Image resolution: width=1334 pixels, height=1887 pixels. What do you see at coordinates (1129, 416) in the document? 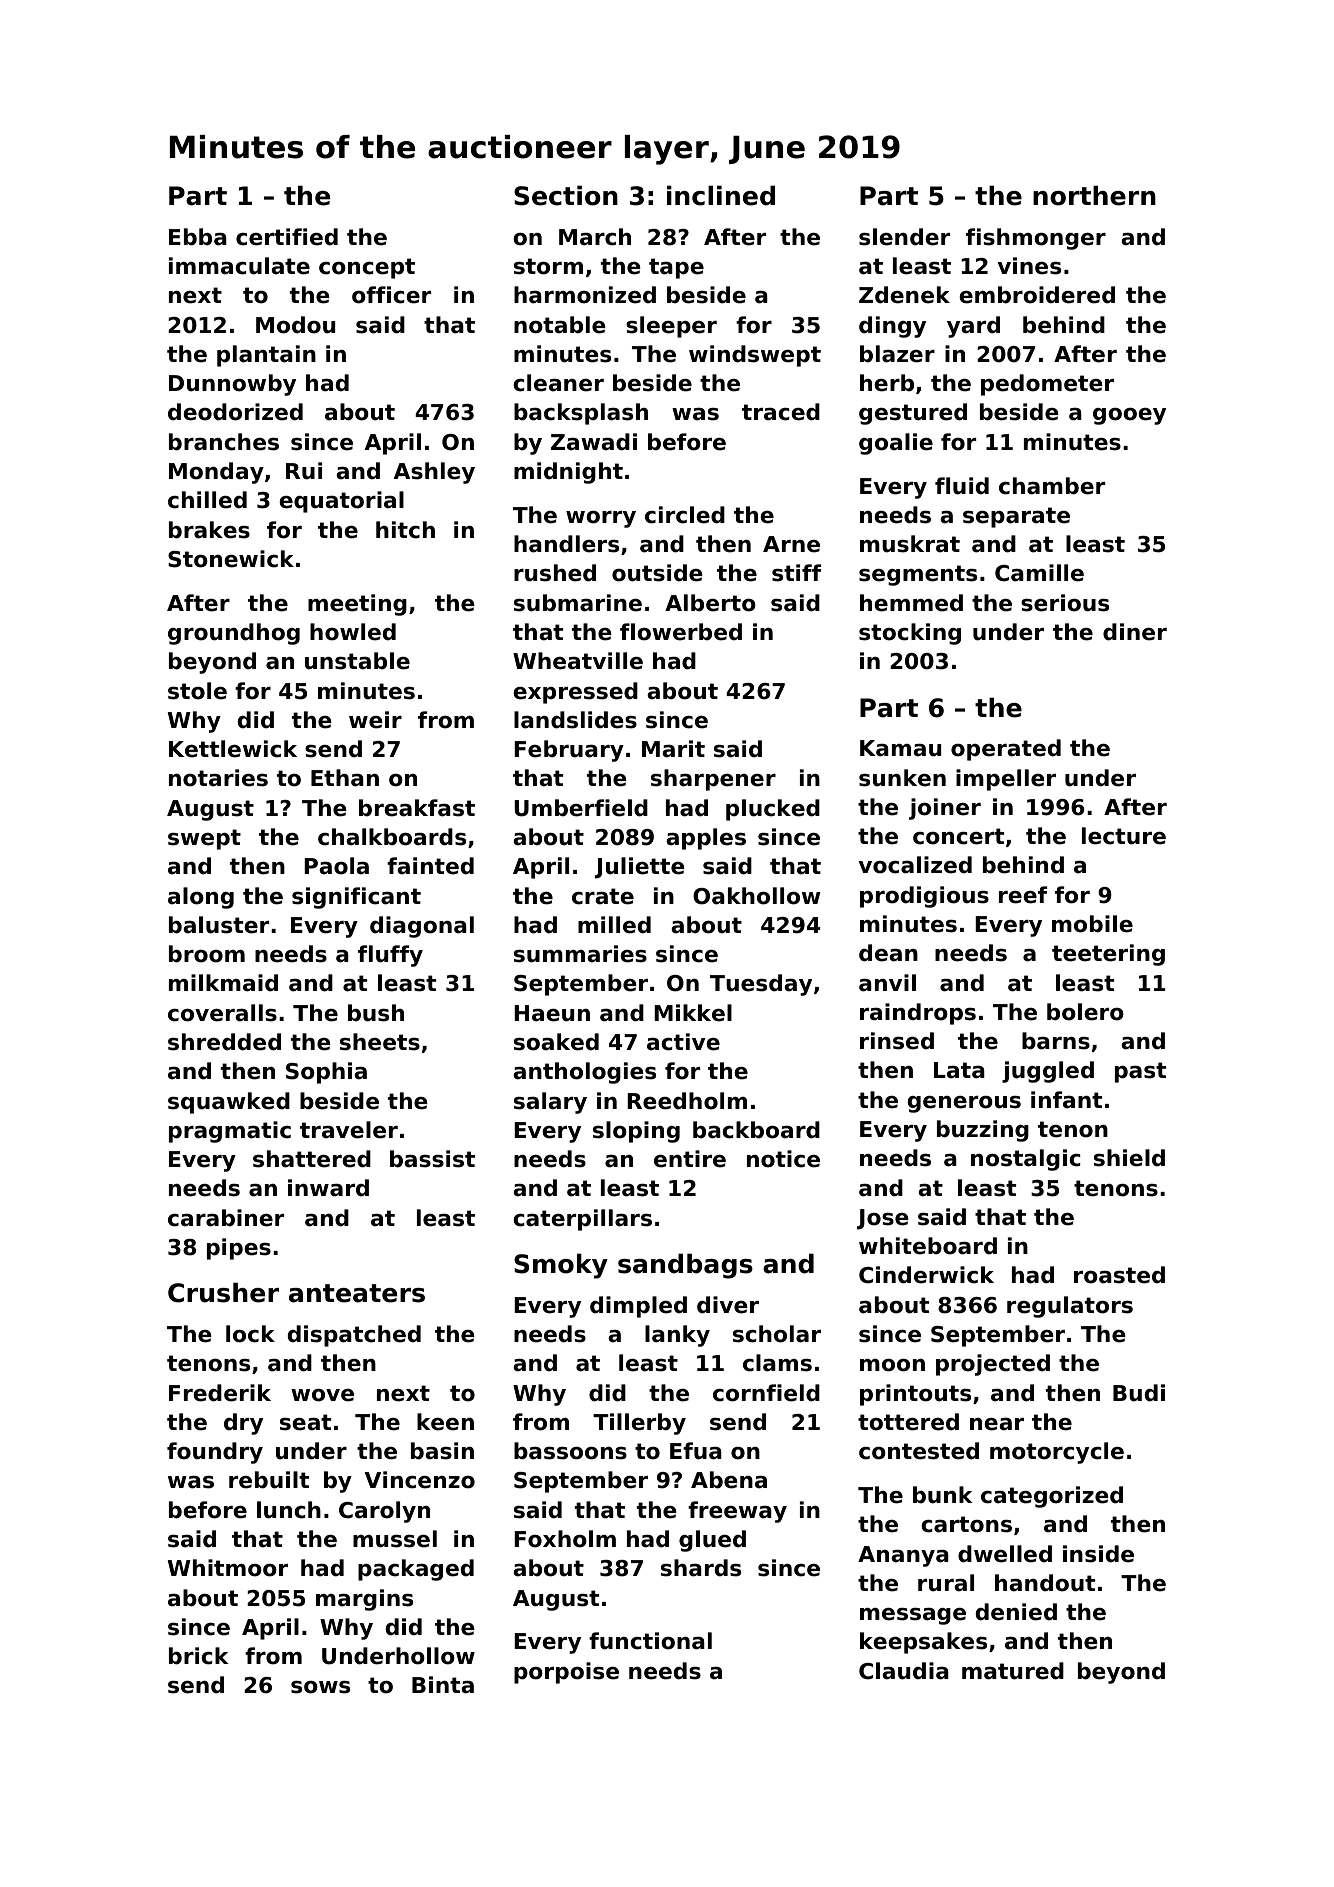
I see `gooey` at bounding box center [1129, 416].
